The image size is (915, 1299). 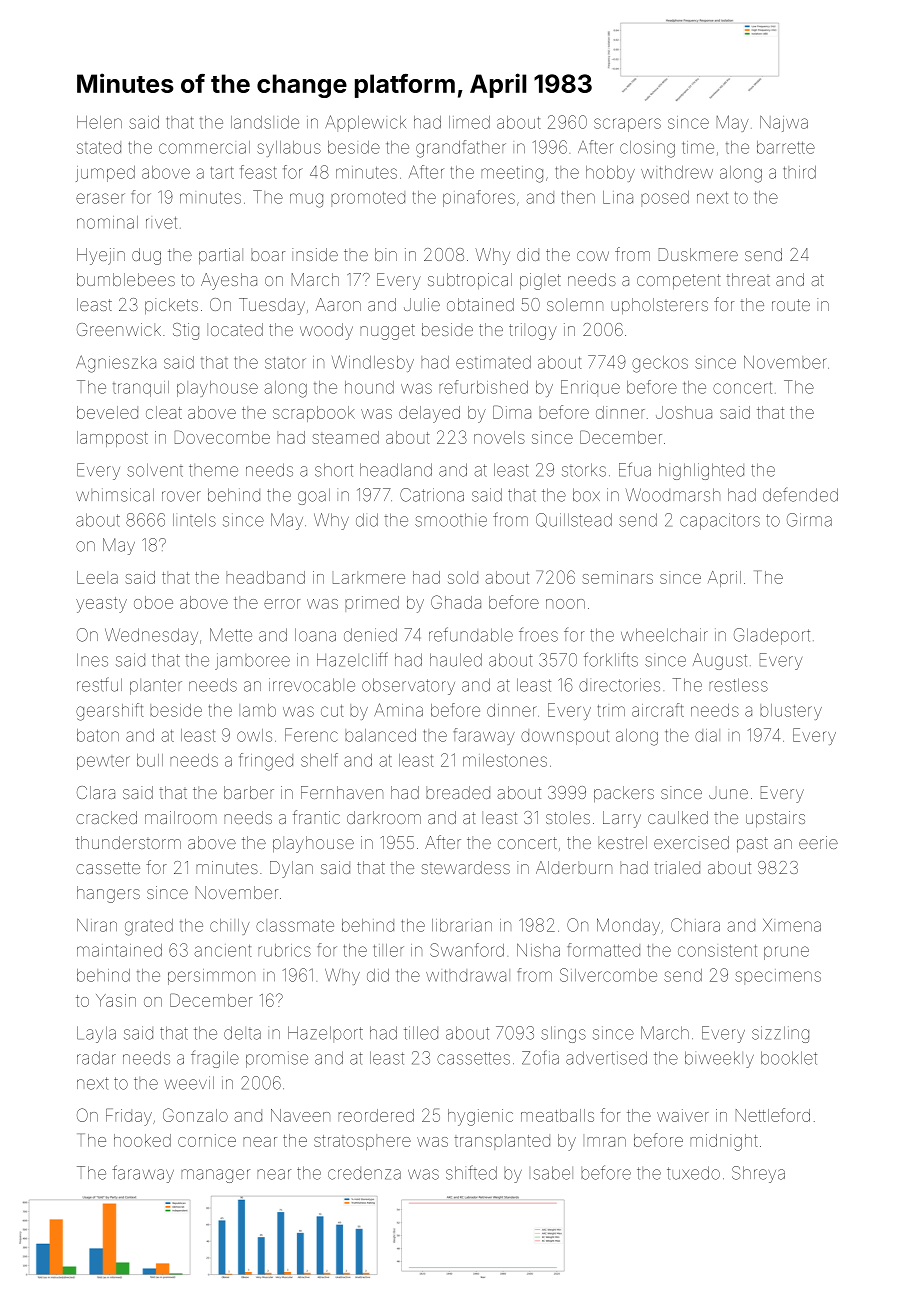 I want to click on Helen, so click(x=99, y=122).
